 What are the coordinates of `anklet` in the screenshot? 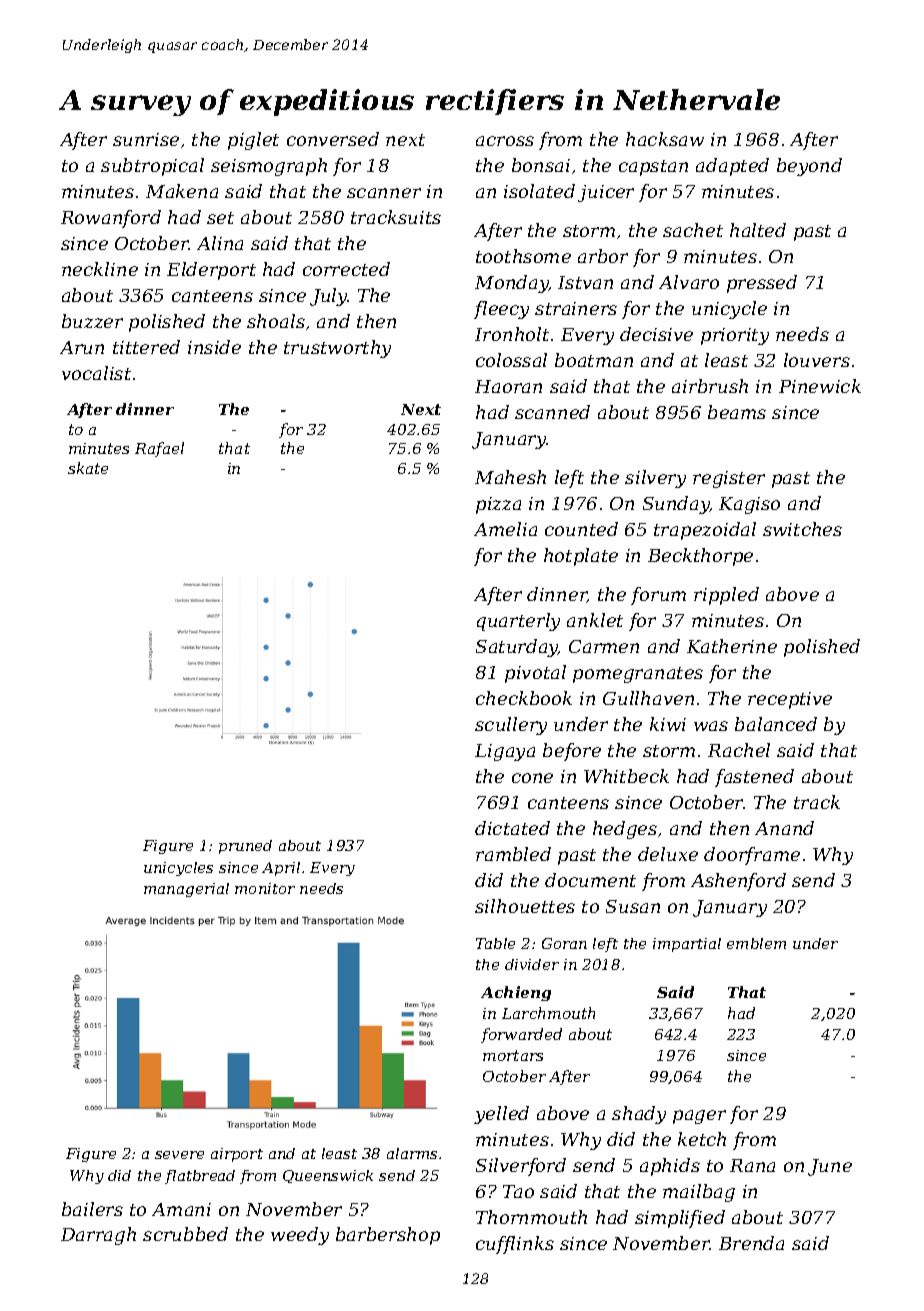 It's located at (595, 620).
